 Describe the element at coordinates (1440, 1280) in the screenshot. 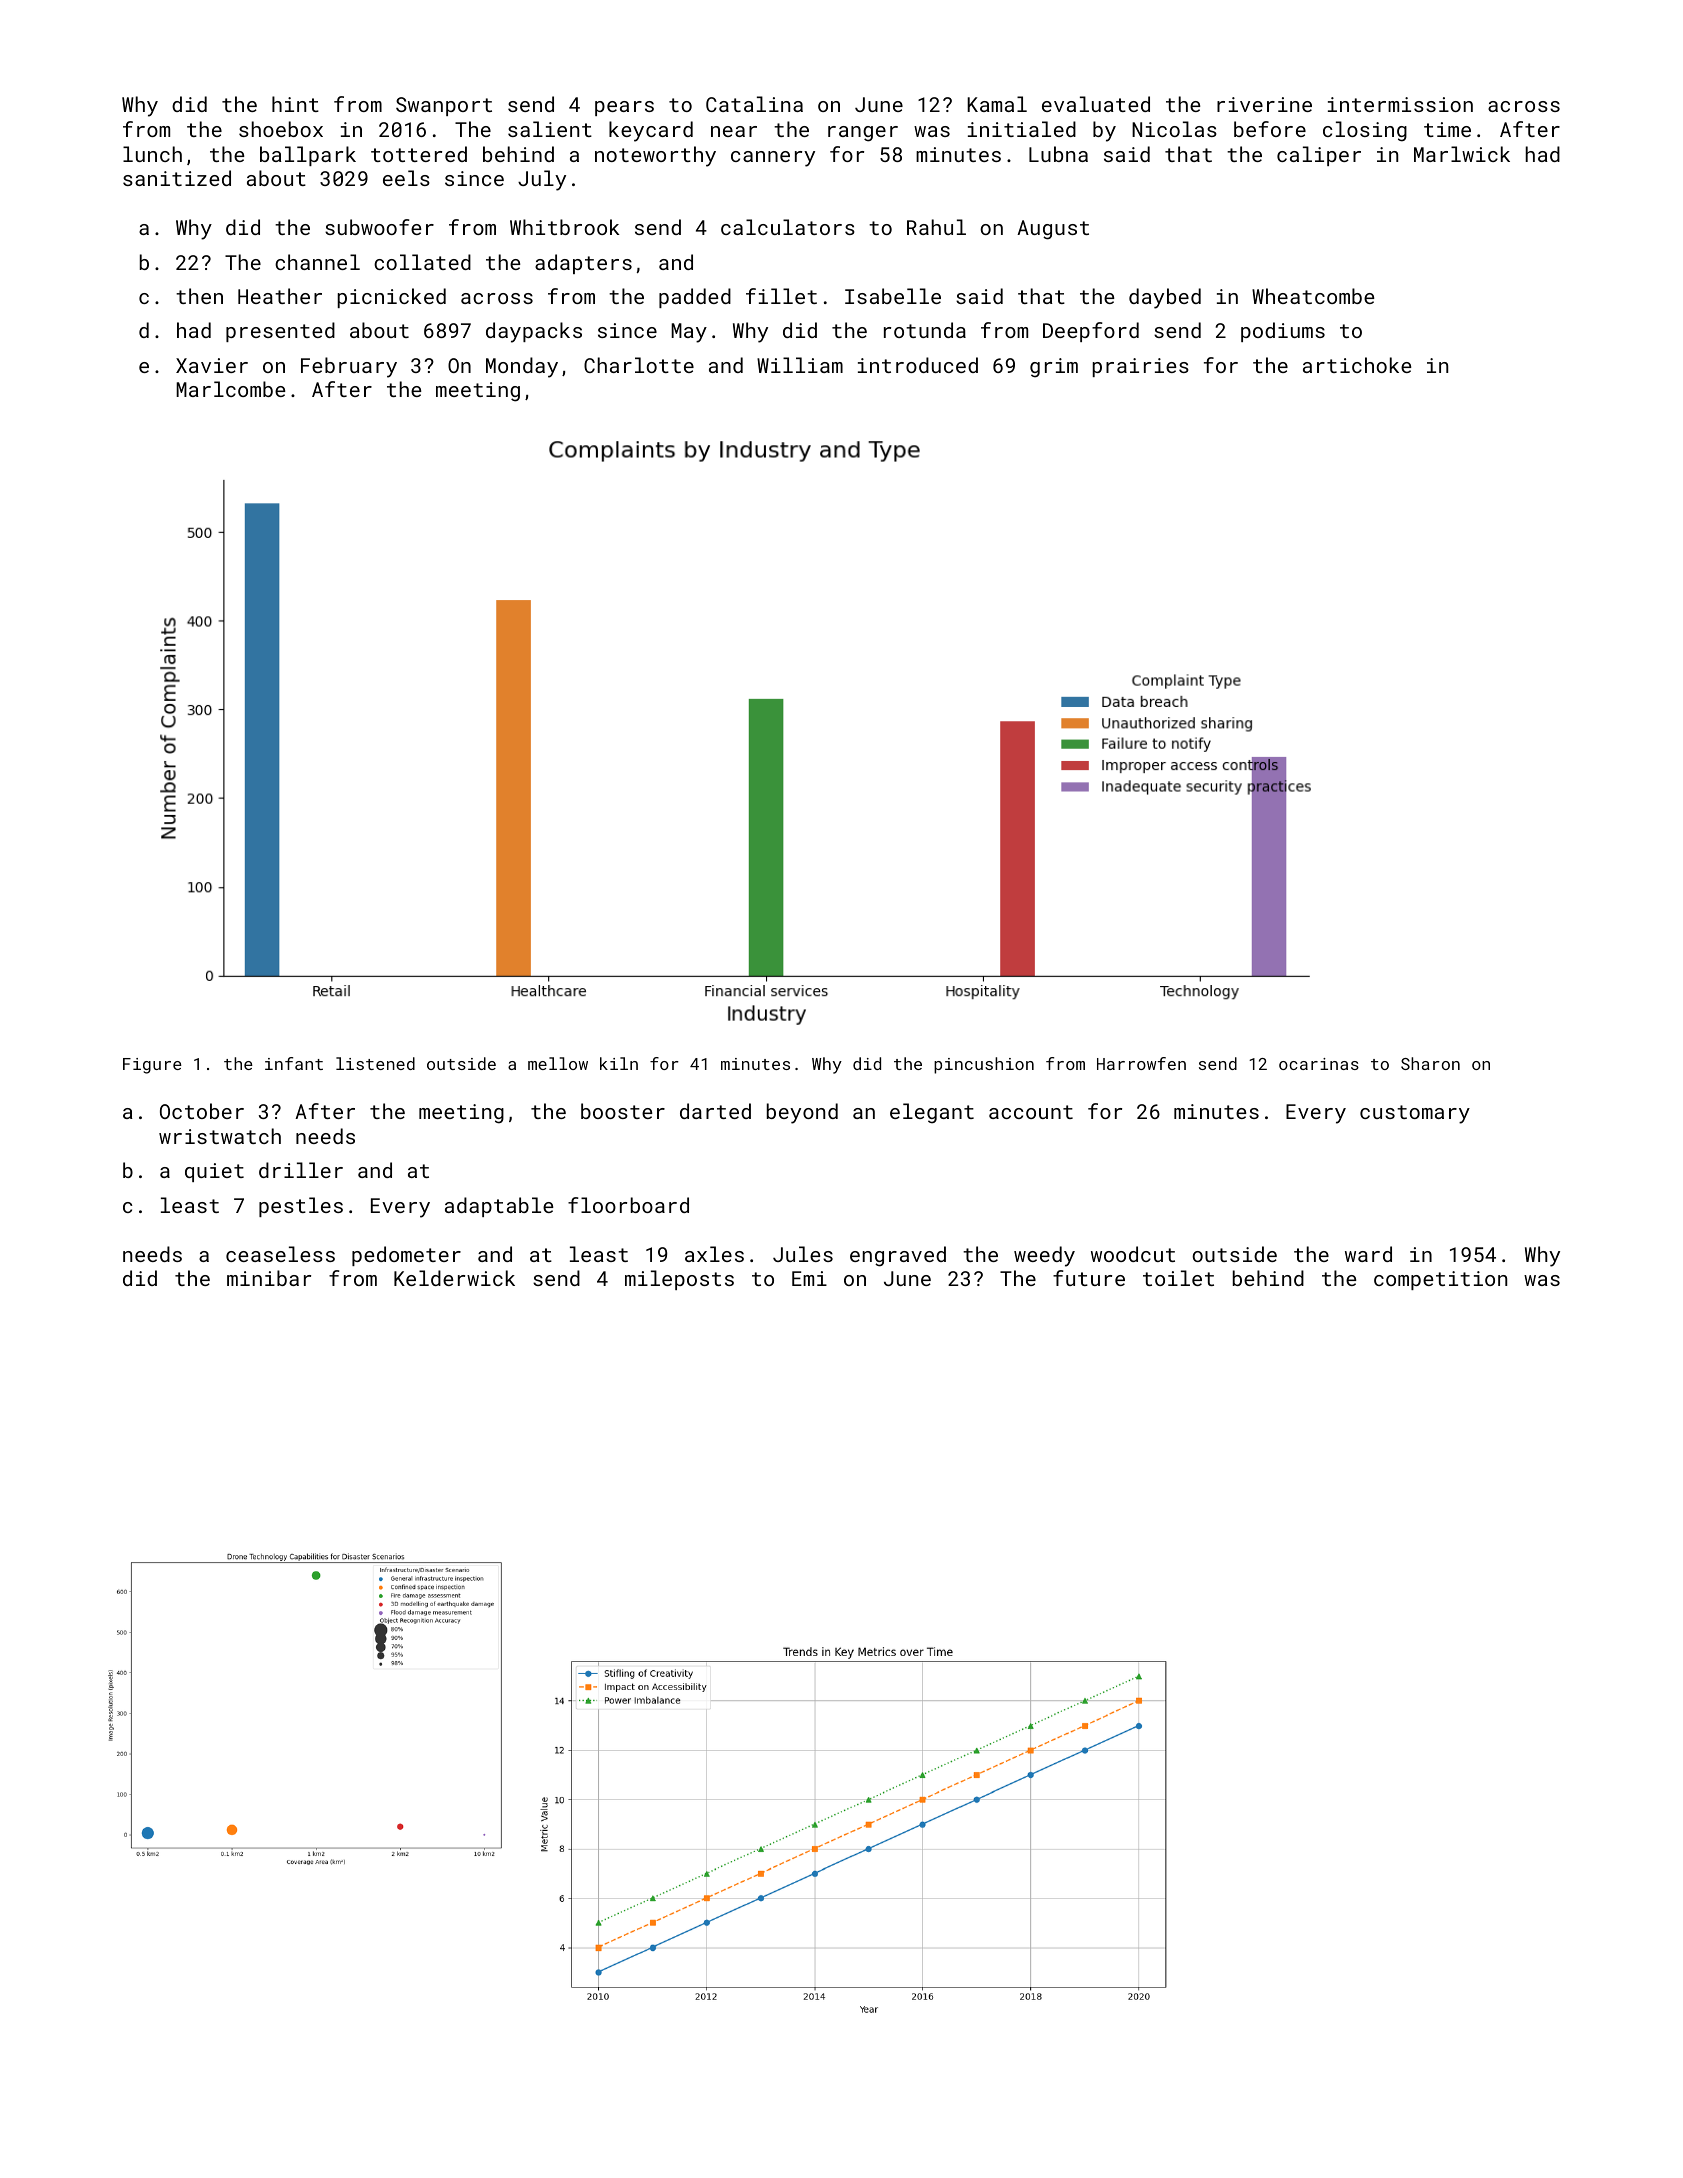

I see `competition` at that location.
